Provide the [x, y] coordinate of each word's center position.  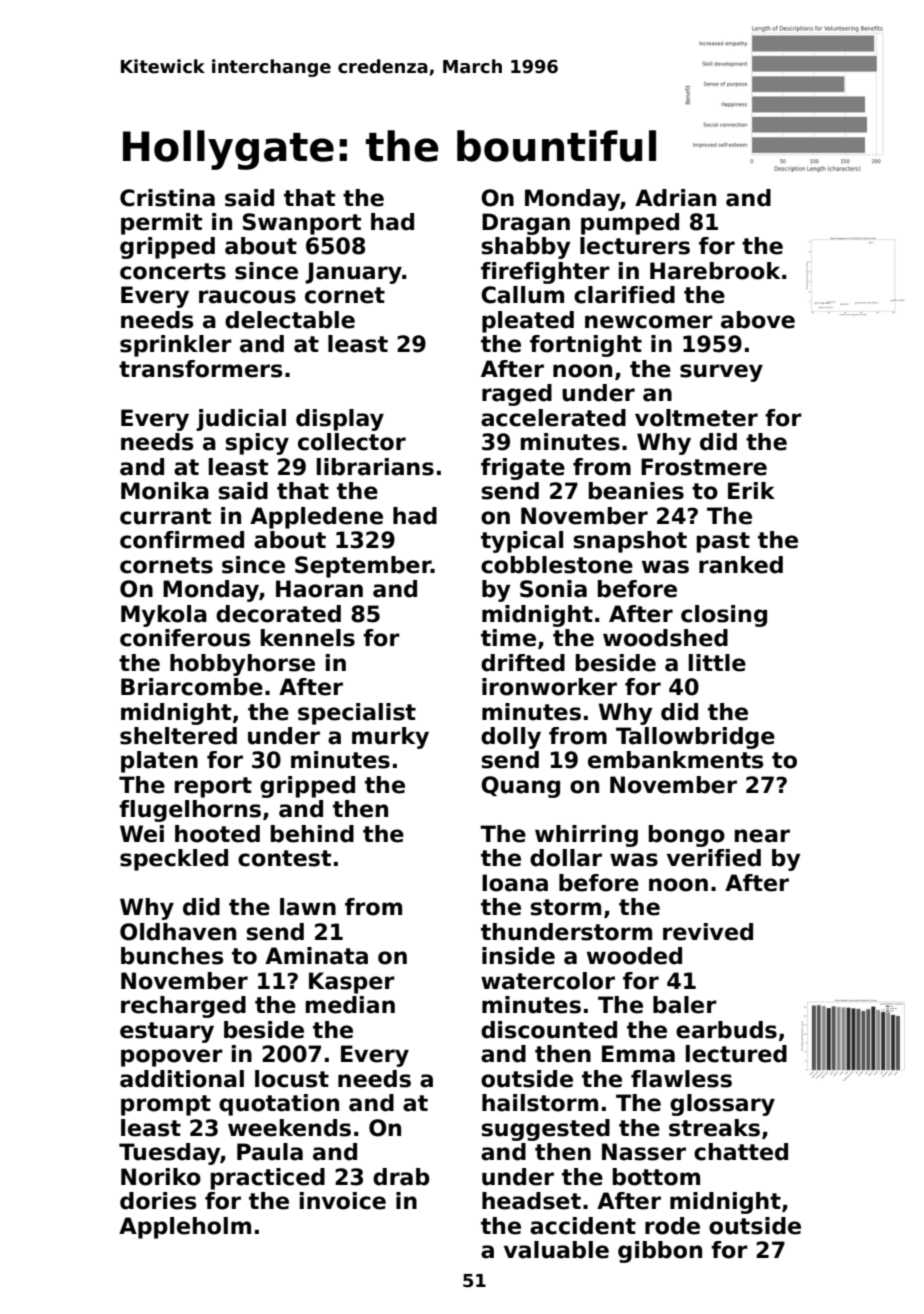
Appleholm [185, 1228]
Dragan [526, 224]
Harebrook [715, 271]
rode [672, 1226]
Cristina [167, 198]
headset [531, 1201]
